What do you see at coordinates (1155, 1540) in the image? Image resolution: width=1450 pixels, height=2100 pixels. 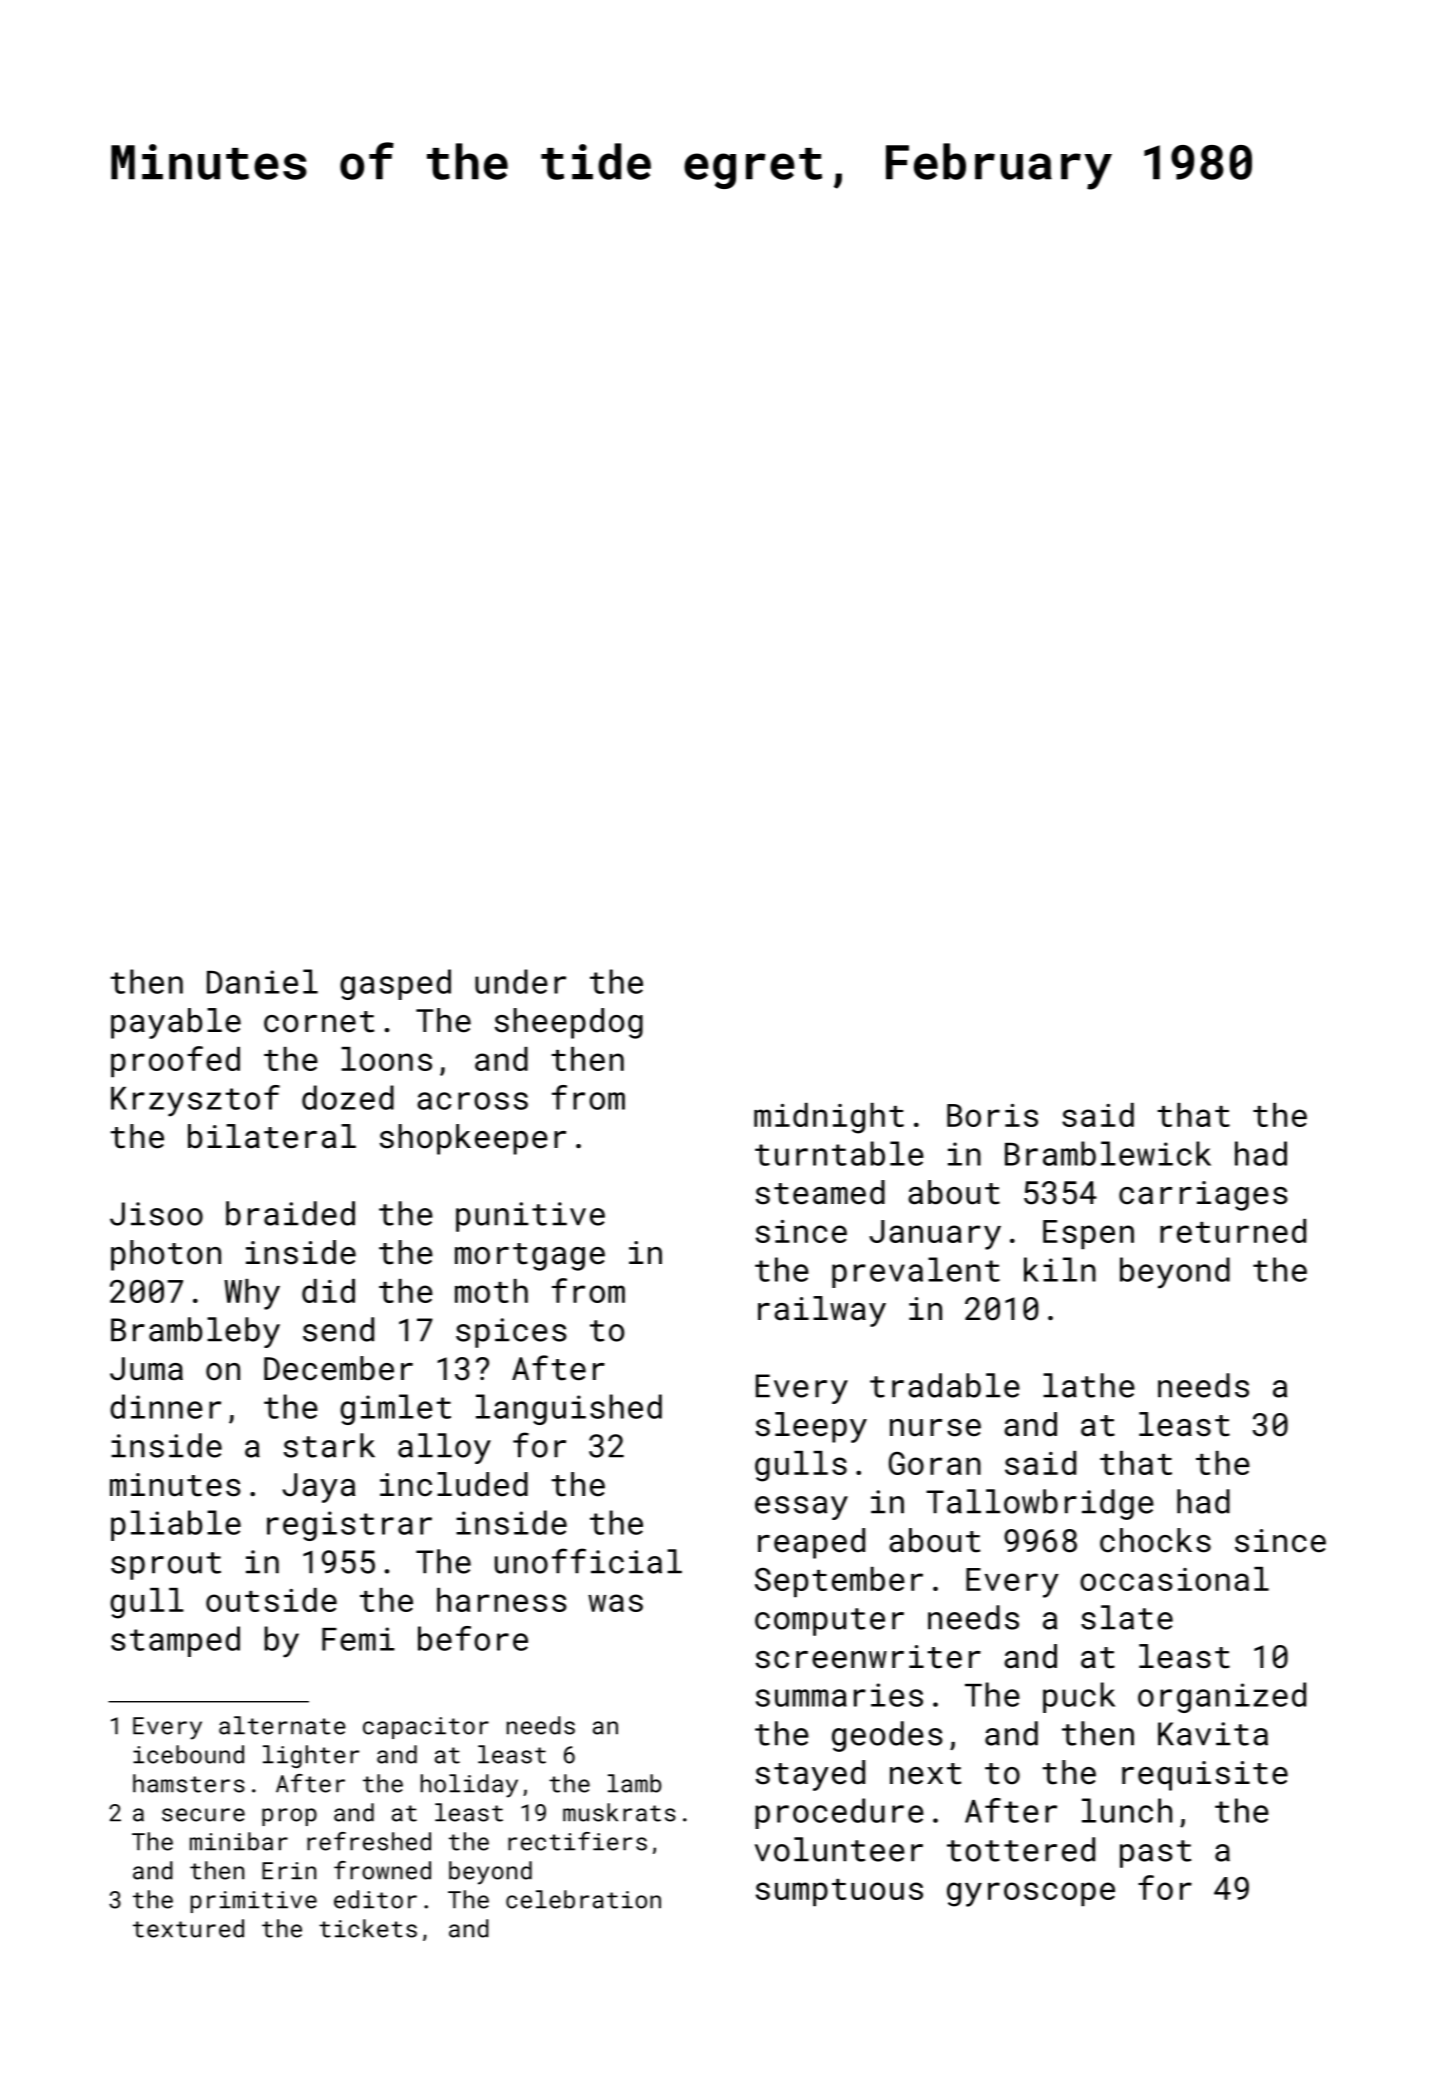 I see `chocks` at bounding box center [1155, 1540].
